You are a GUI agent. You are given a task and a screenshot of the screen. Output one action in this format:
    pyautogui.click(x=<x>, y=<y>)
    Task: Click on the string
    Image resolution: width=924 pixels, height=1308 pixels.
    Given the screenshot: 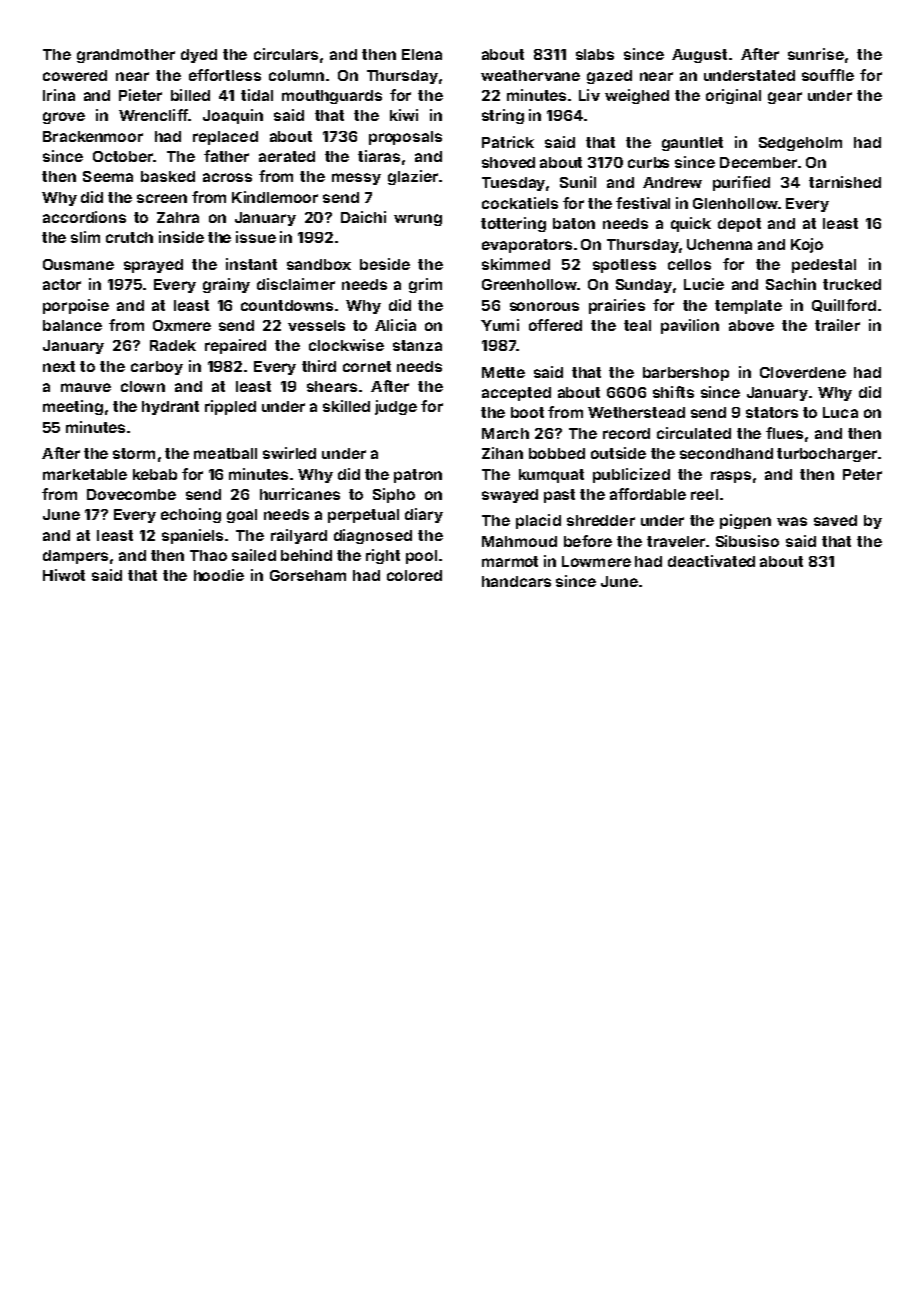 What is the action you would take?
    pyautogui.click(x=503, y=116)
